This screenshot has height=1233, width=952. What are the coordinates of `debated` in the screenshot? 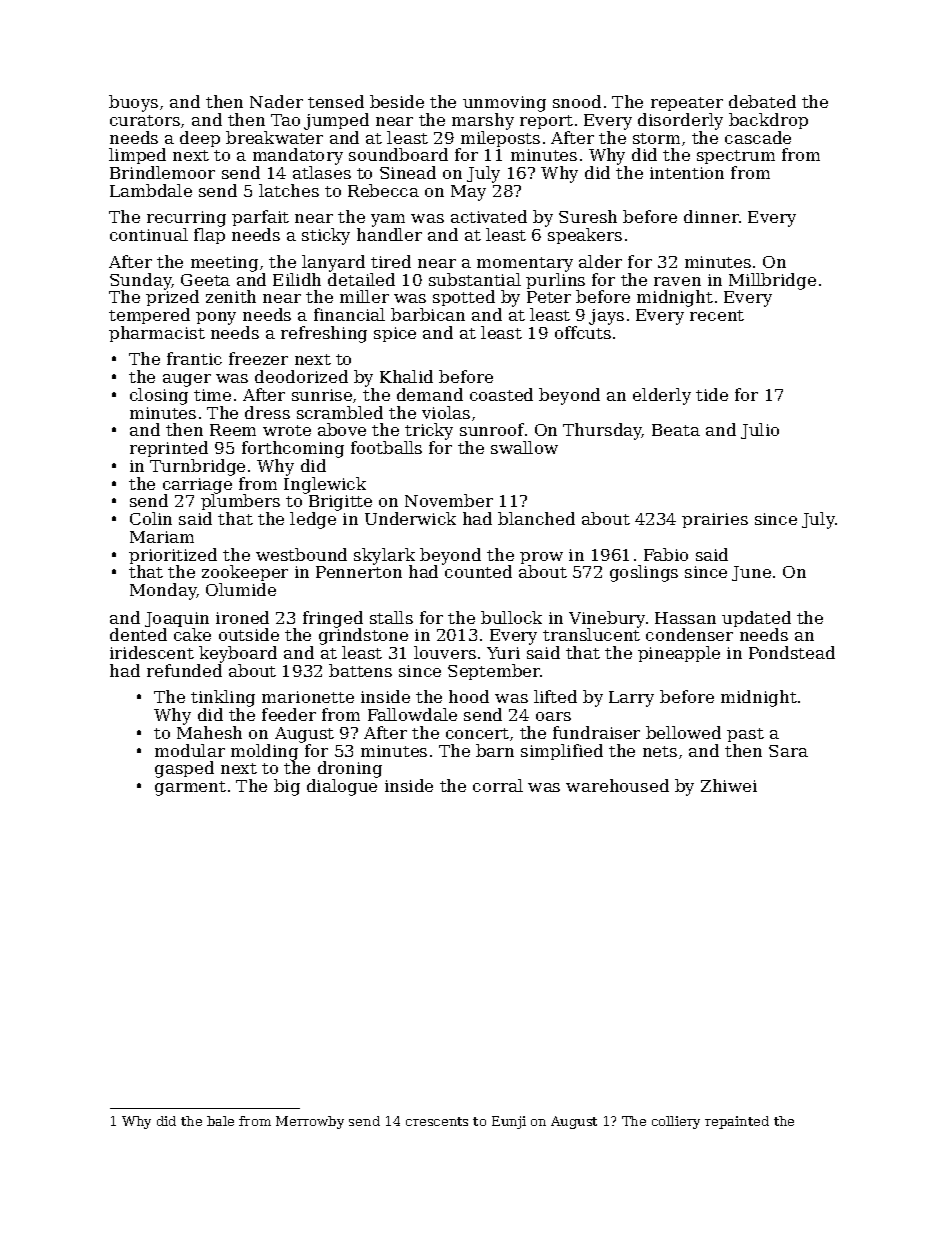 It's located at (762, 101).
